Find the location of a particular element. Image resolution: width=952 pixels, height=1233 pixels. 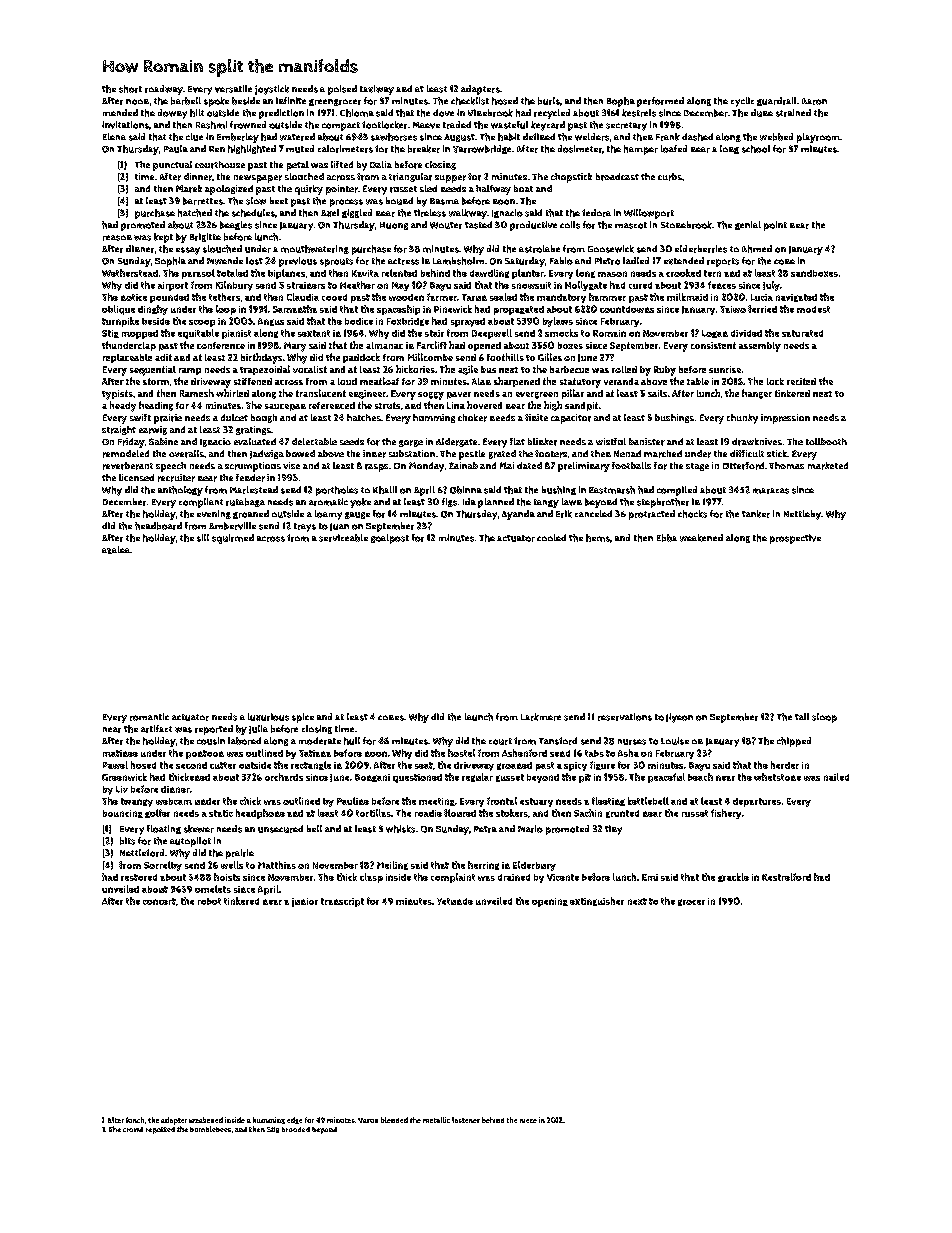

prediction is located at coordinates (281, 114).
